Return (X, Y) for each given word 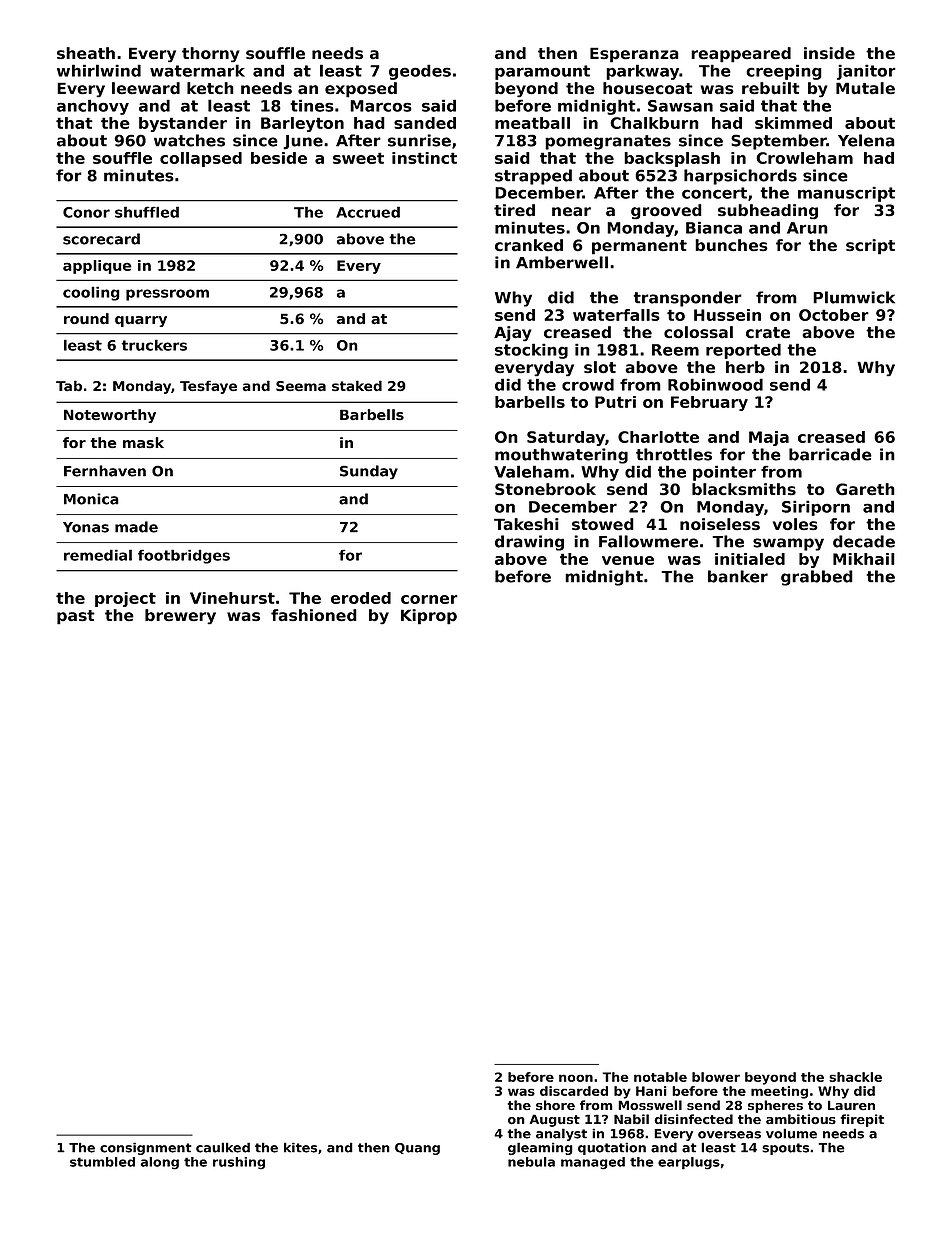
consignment (146, 1149)
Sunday (369, 472)
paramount (542, 72)
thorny (211, 55)
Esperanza (634, 55)
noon (576, 1078)
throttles (674, 454)
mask (143, 443)
